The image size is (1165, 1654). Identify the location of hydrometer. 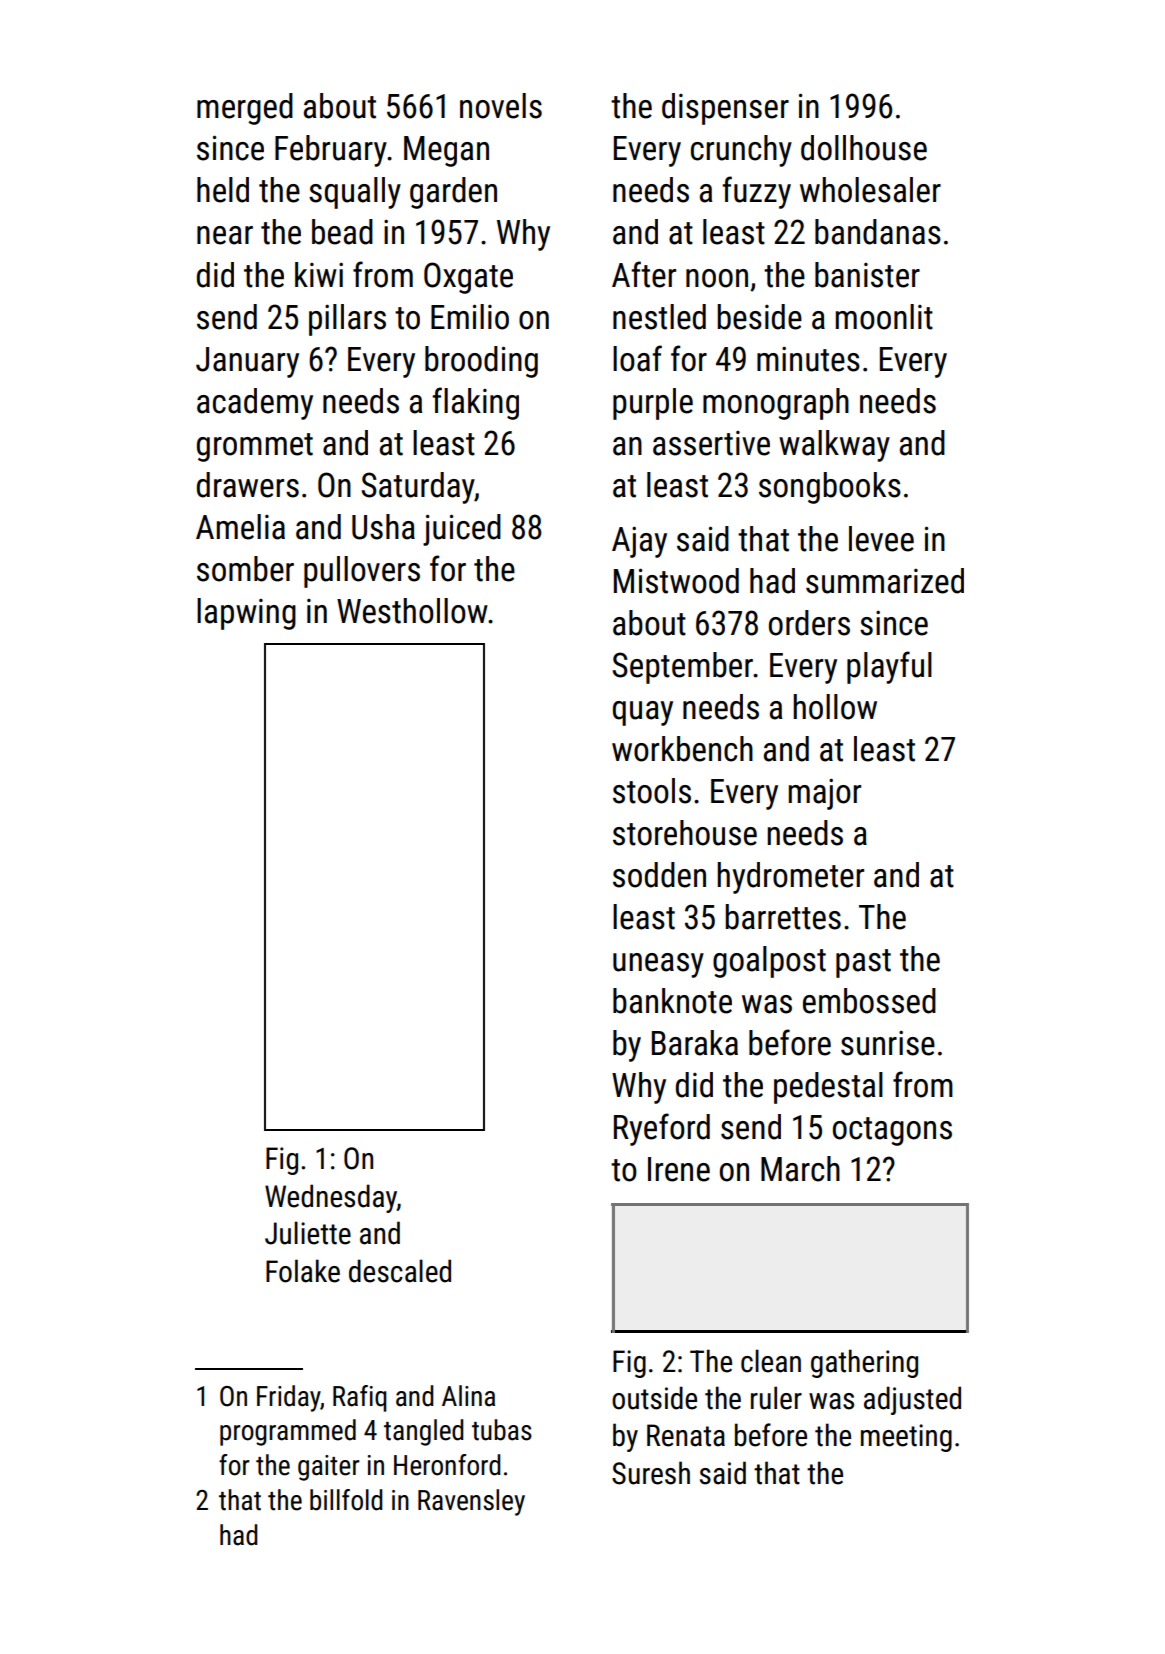
(790, 878).
